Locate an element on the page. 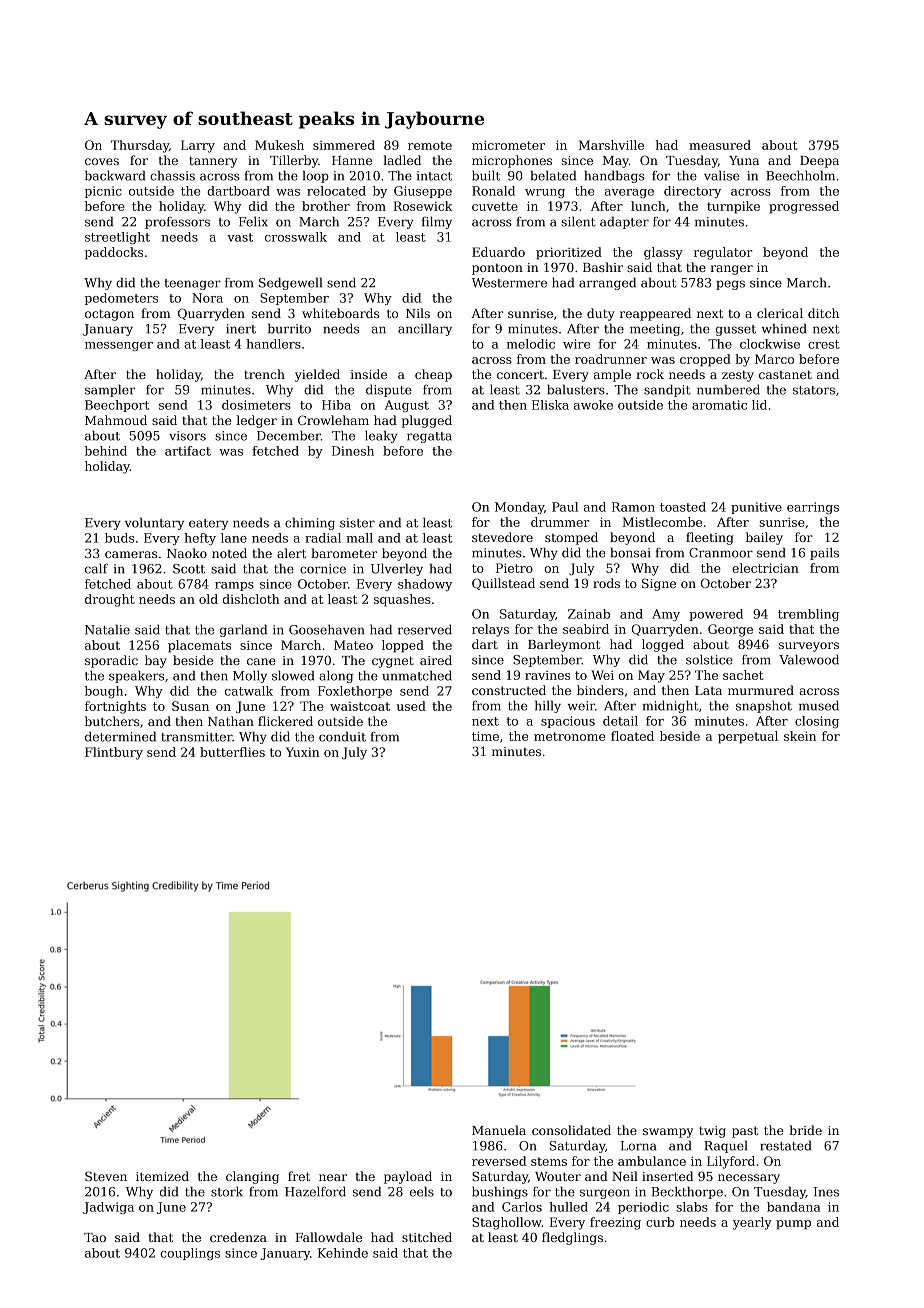 The width and height of the document is (924, 1308). skein is located at coordinates (800, 736).
